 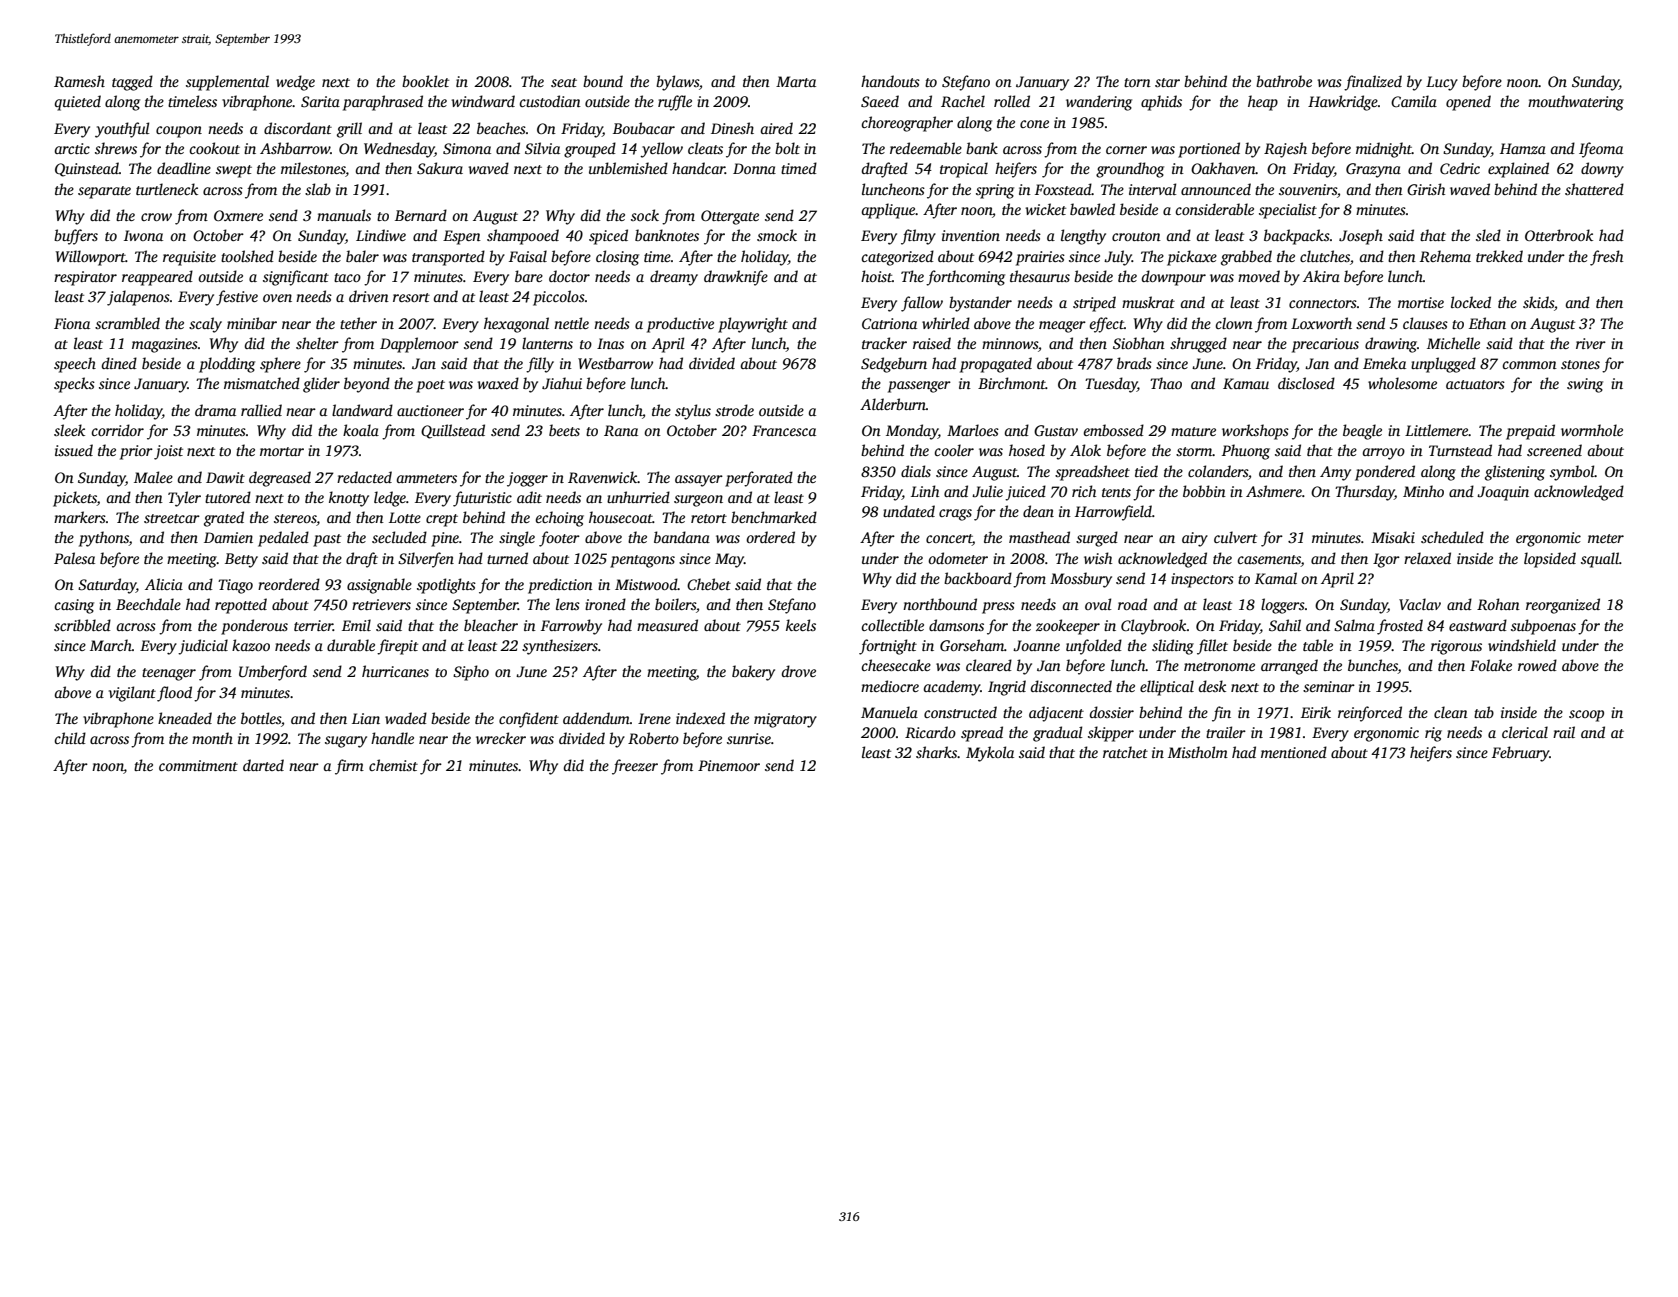 I want to click on Birchmont, so click(x=1012, y=383).
